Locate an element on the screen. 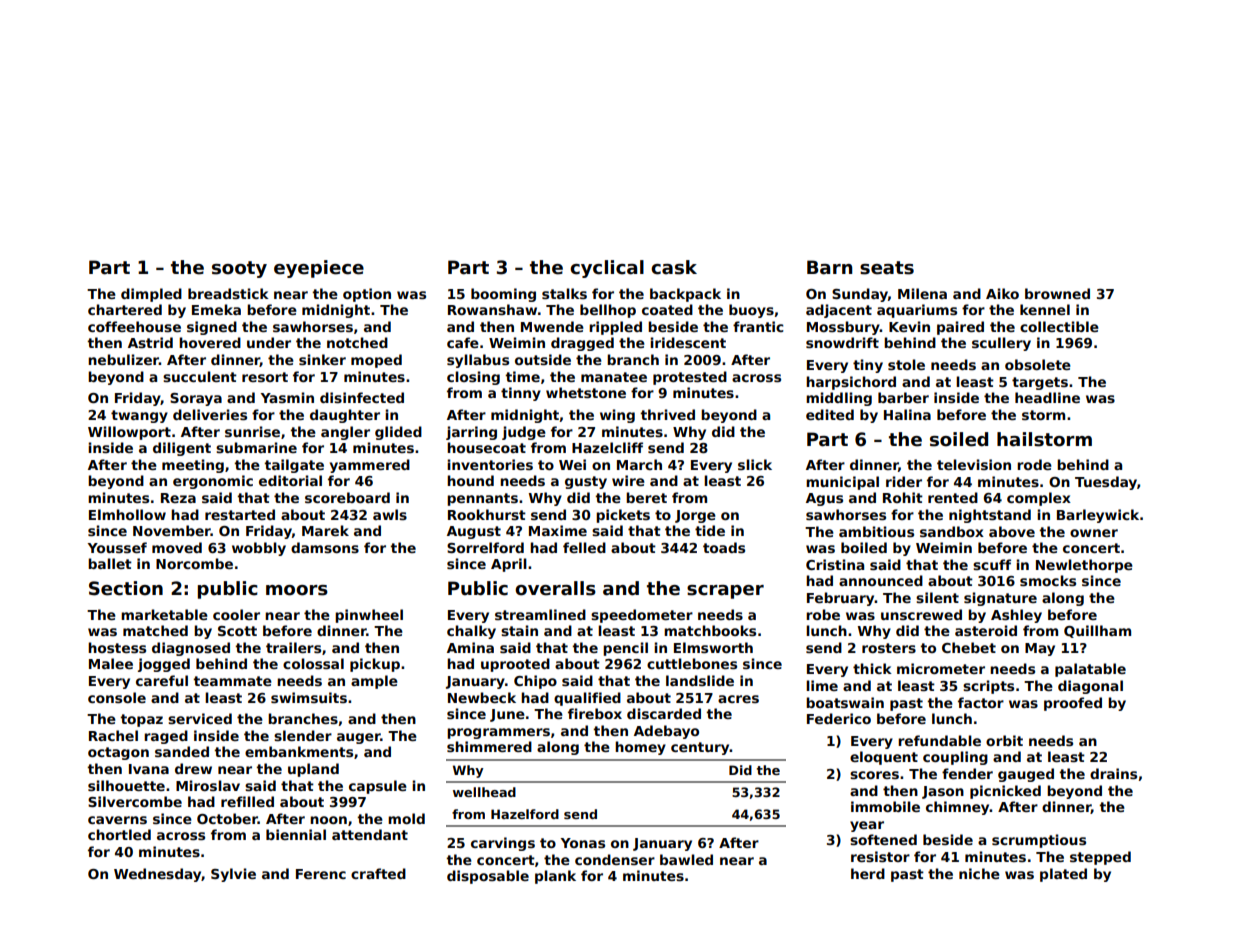  teammate is located at coordinates (232, 681).
